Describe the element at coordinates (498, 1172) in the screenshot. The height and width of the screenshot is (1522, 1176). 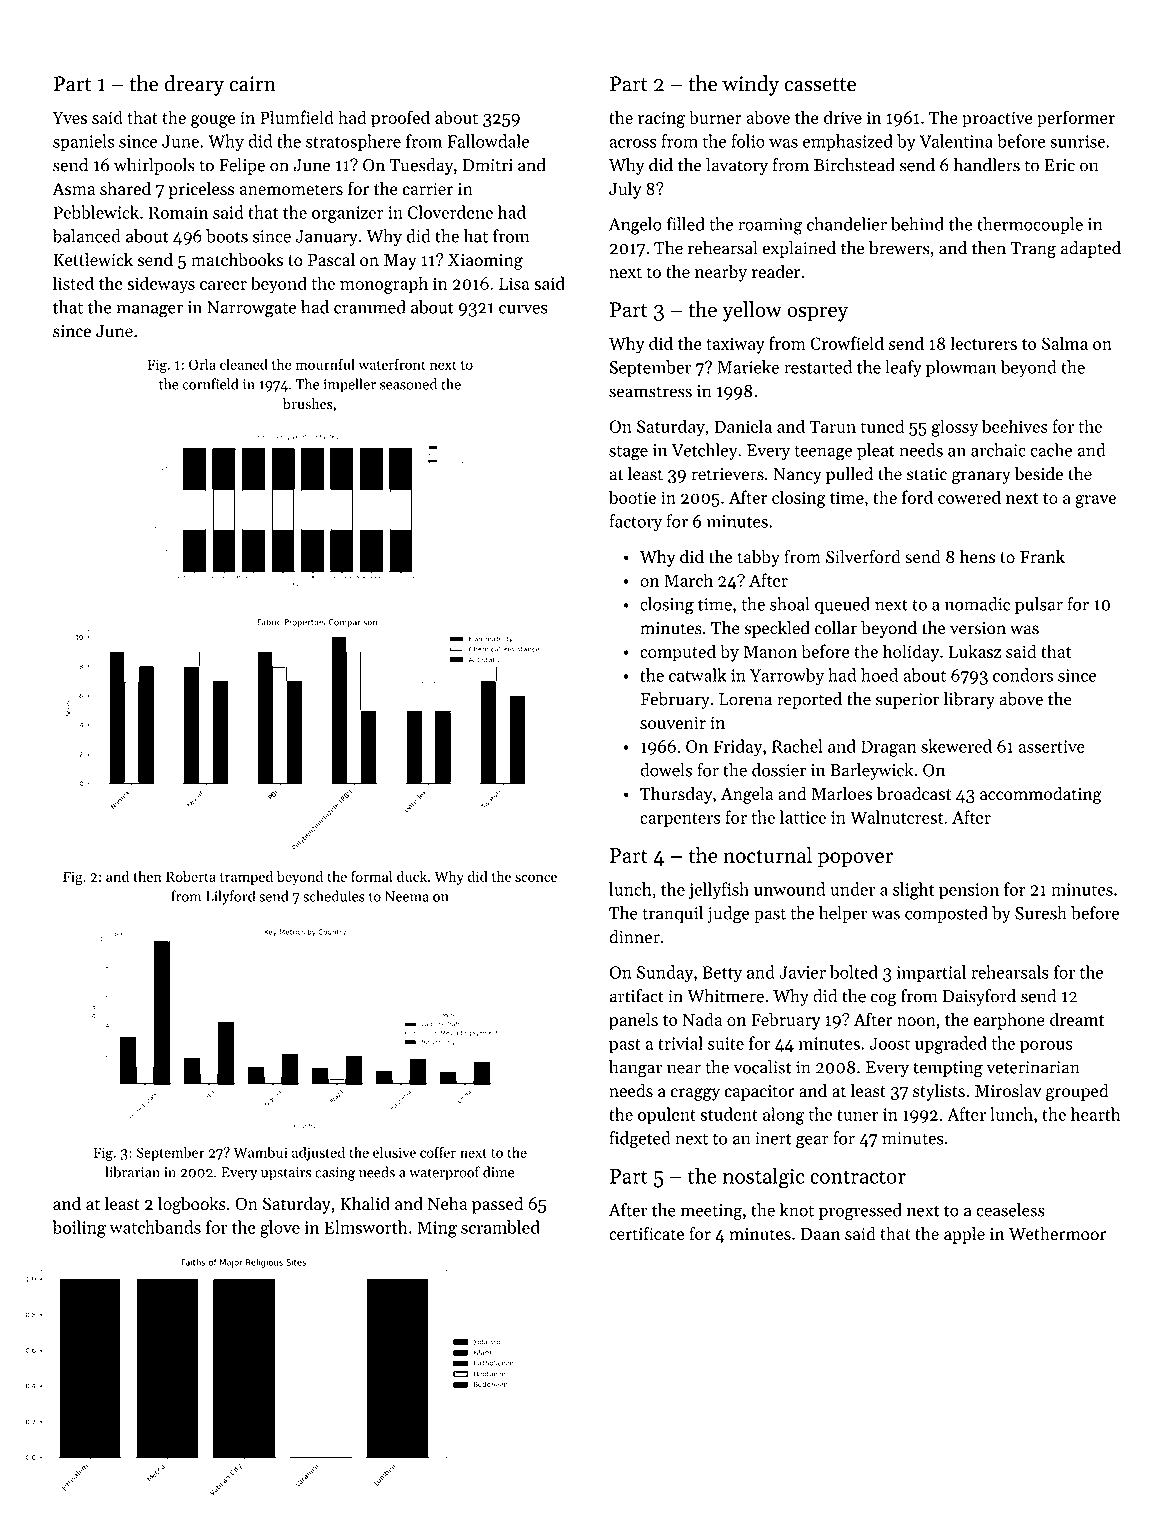
I see `dime` at that location.
